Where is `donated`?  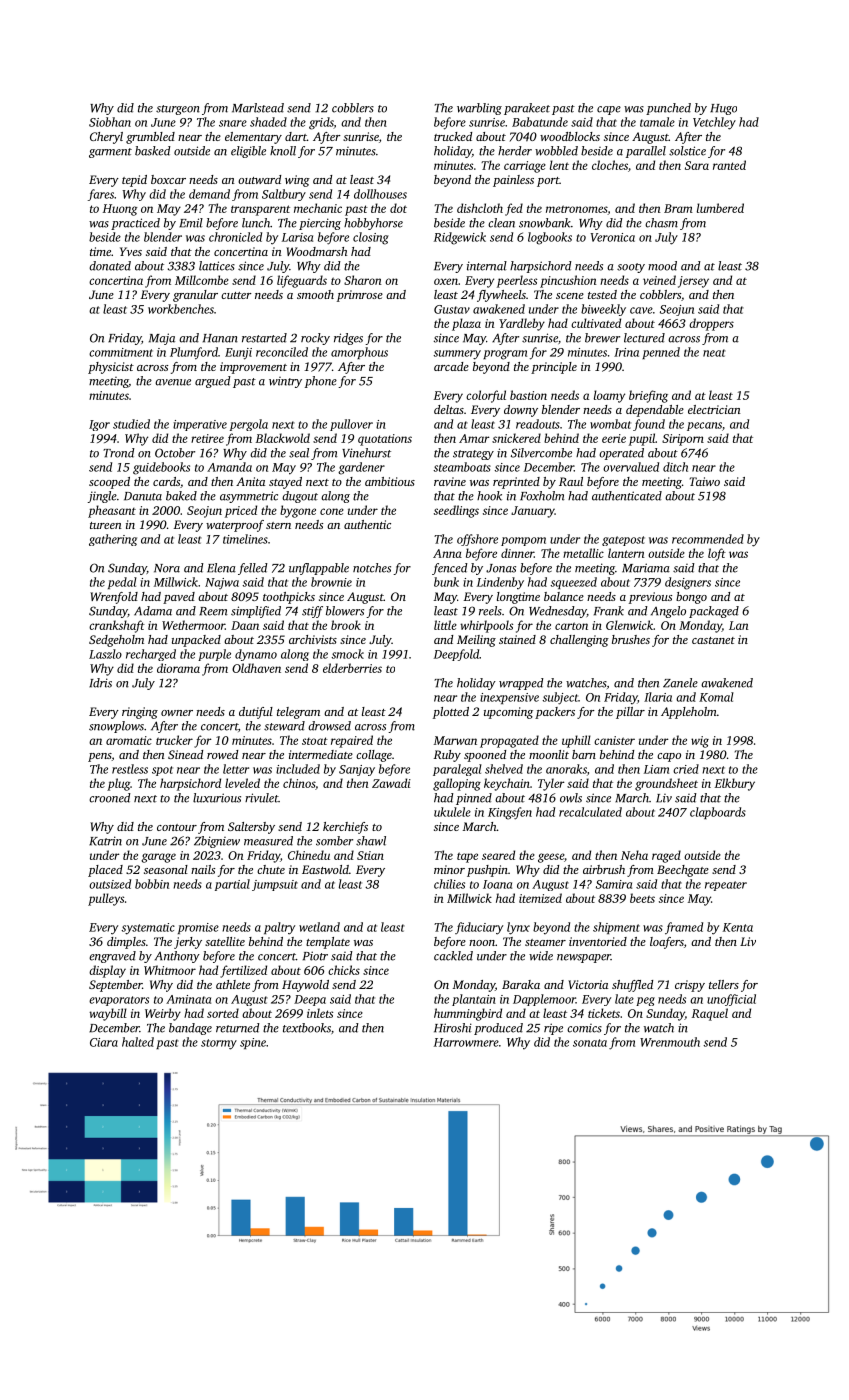
donated is located at coordinates (110, 266).
